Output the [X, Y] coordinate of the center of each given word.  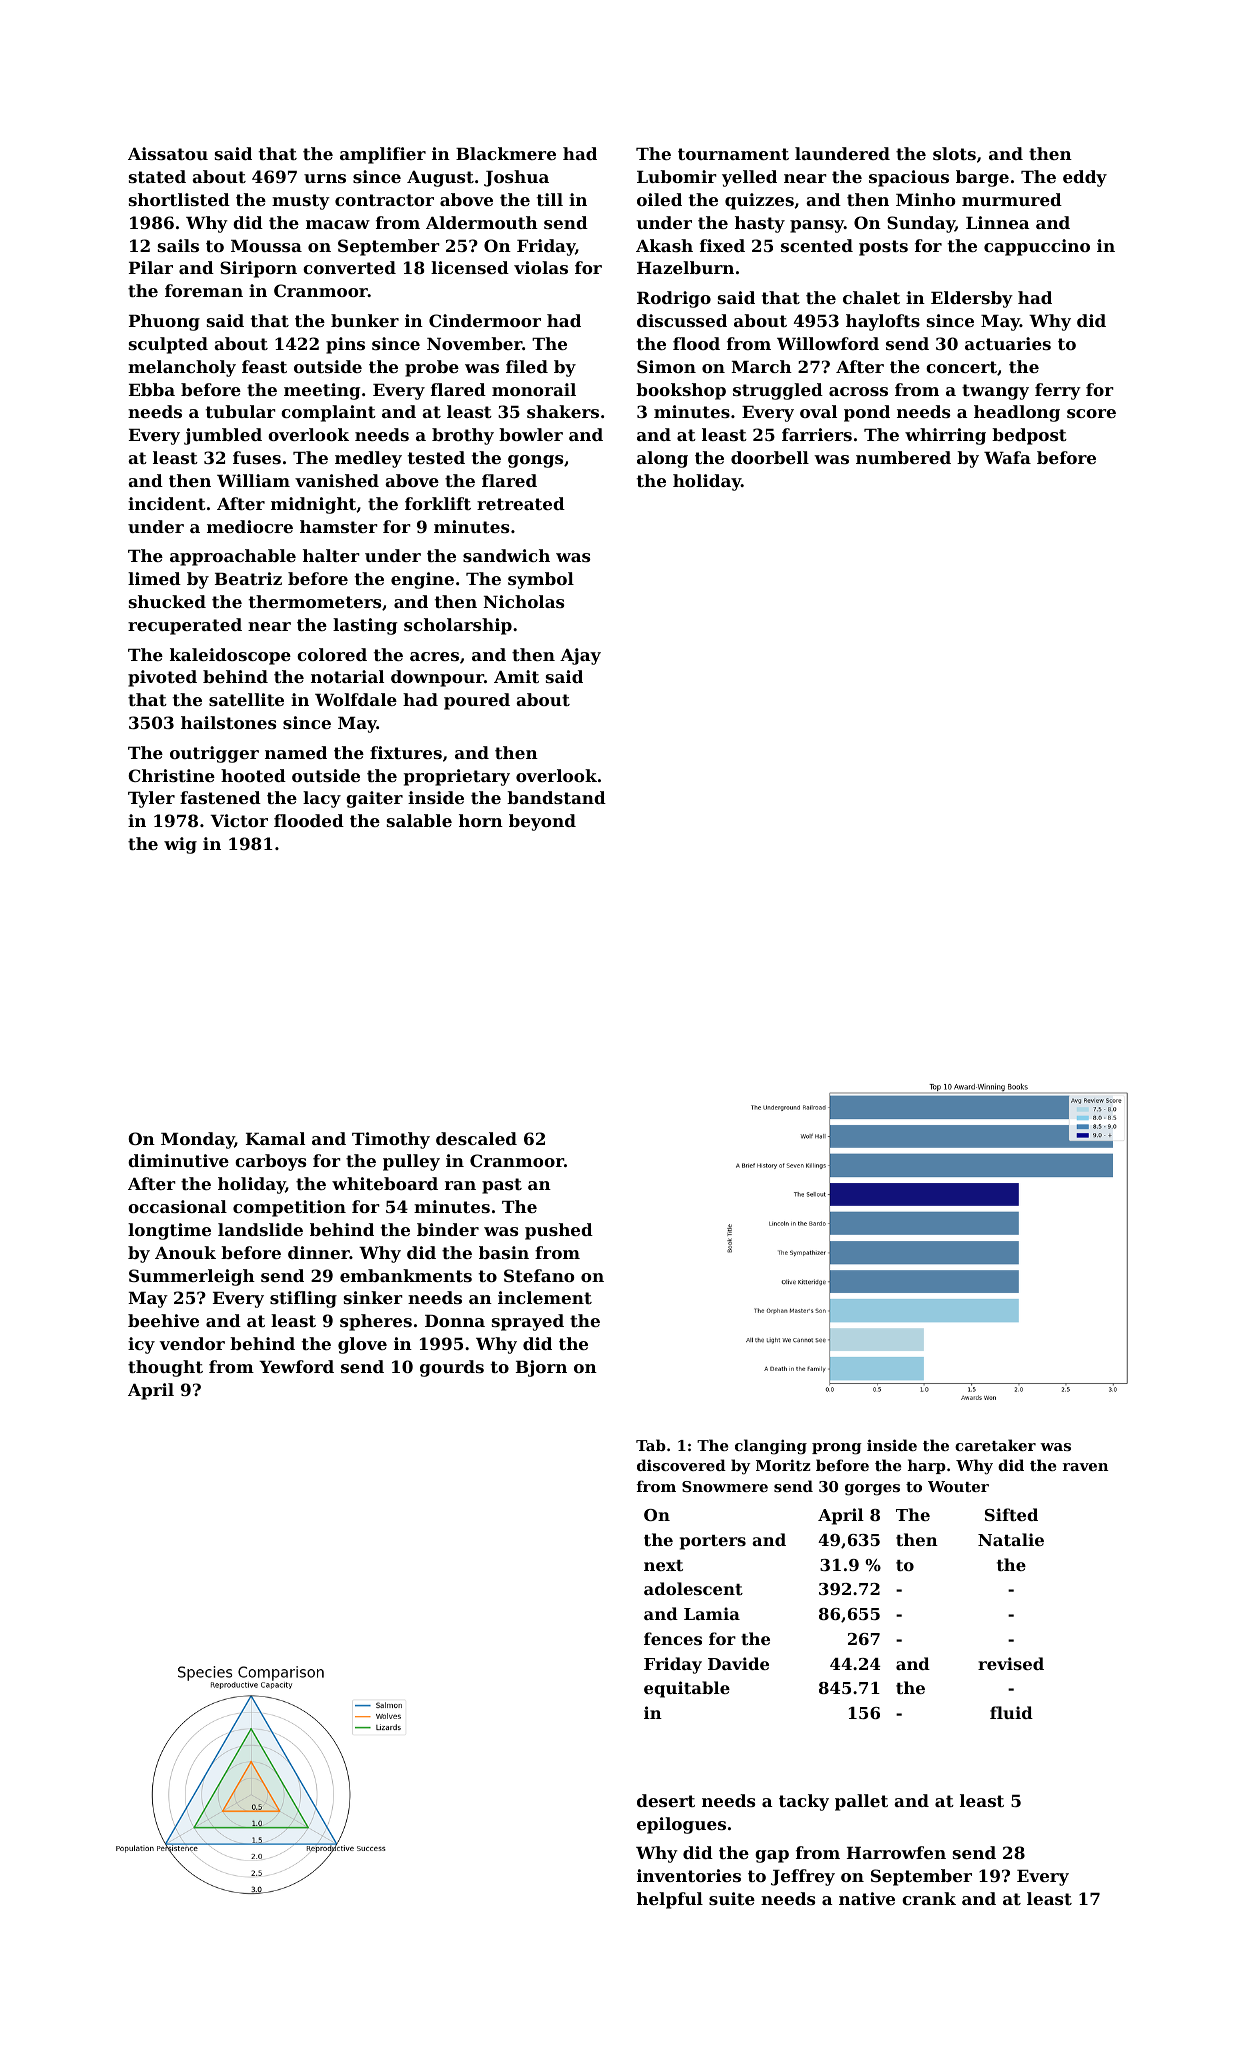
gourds [452, 1368]
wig [180, 845]
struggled [778, 391]
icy [141, 1345]
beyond [542, 822]
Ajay [580, 656]
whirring [945, 436]
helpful [670, 1900]
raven [1085, 1467]
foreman [204, 290]
